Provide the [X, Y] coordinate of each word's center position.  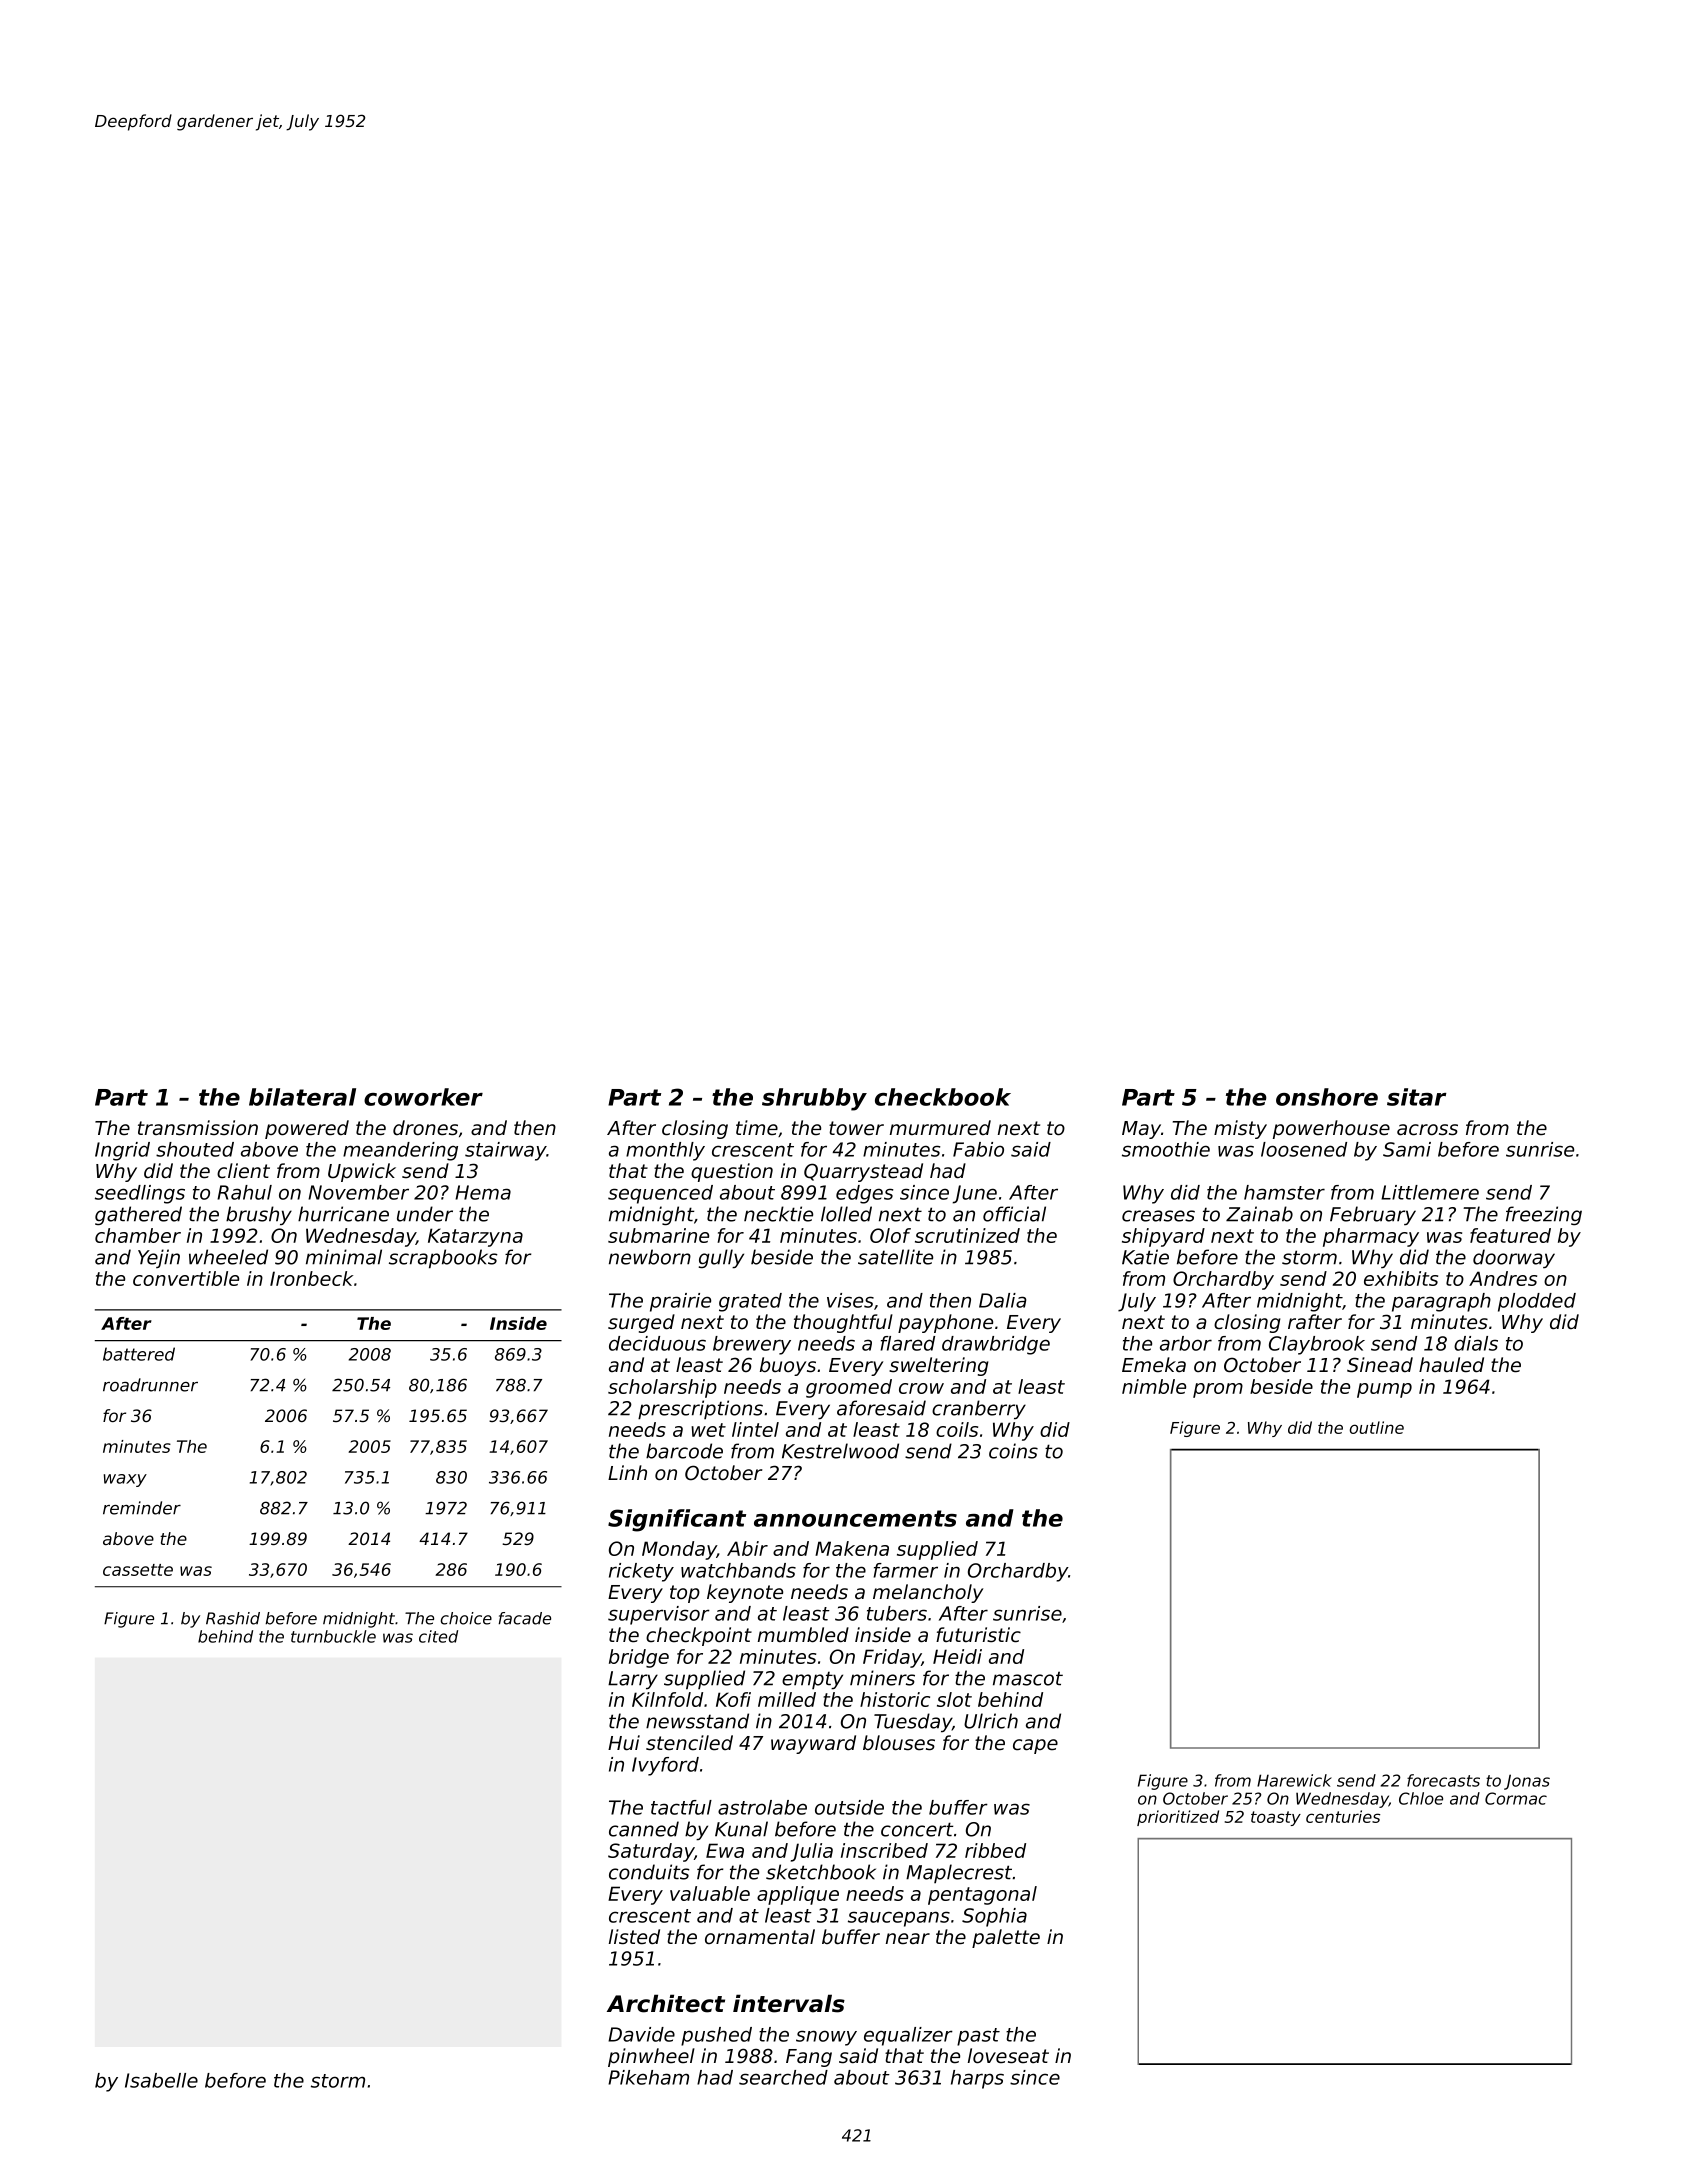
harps [977, 2079]
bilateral [302, 1097]
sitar [1417, 1097]
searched [783, 2077]
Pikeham [648, 2077]
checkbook [943, 1097]
